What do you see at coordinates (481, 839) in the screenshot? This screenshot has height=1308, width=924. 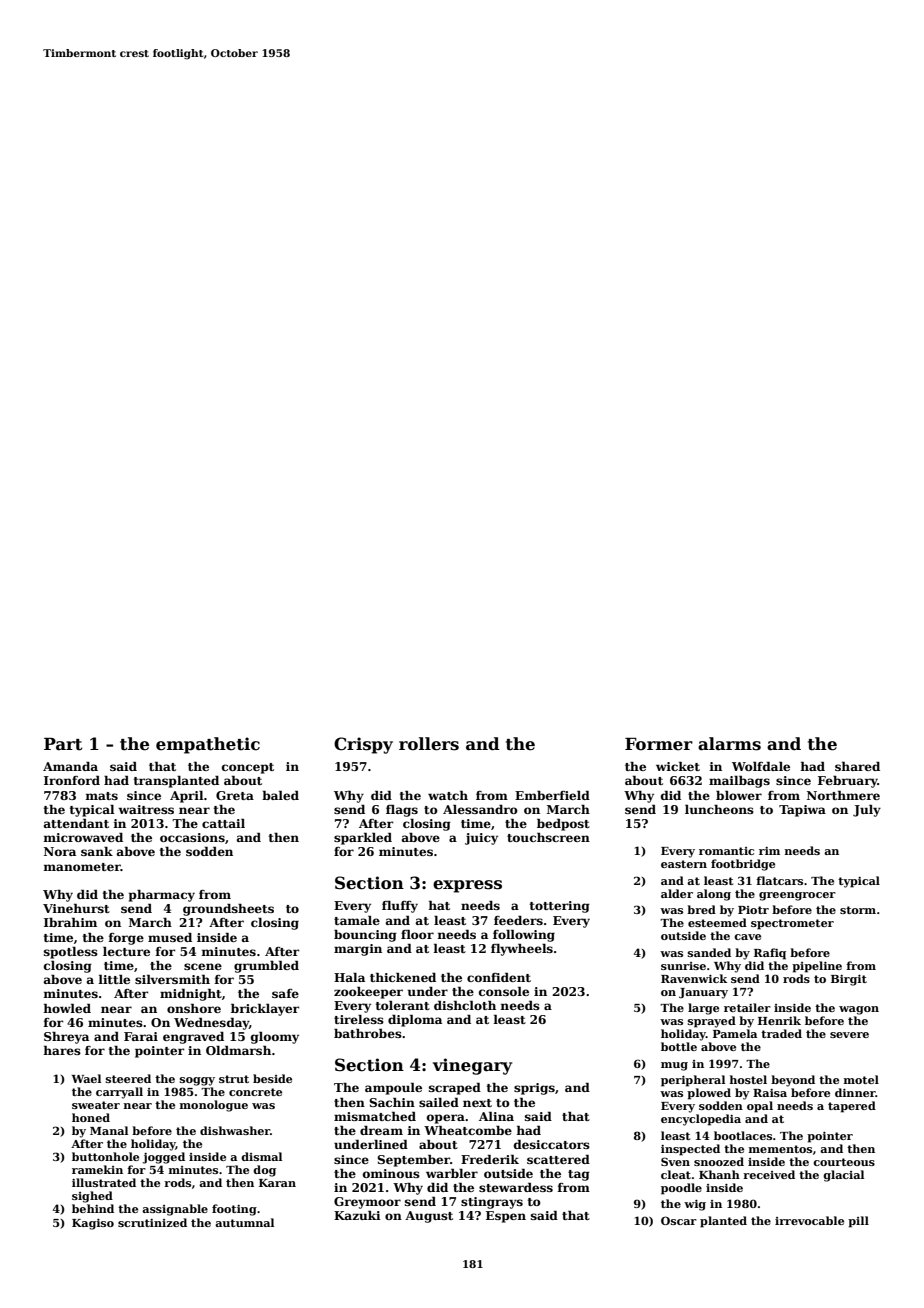 I see `juicy` at bounding box center [481, 839].
